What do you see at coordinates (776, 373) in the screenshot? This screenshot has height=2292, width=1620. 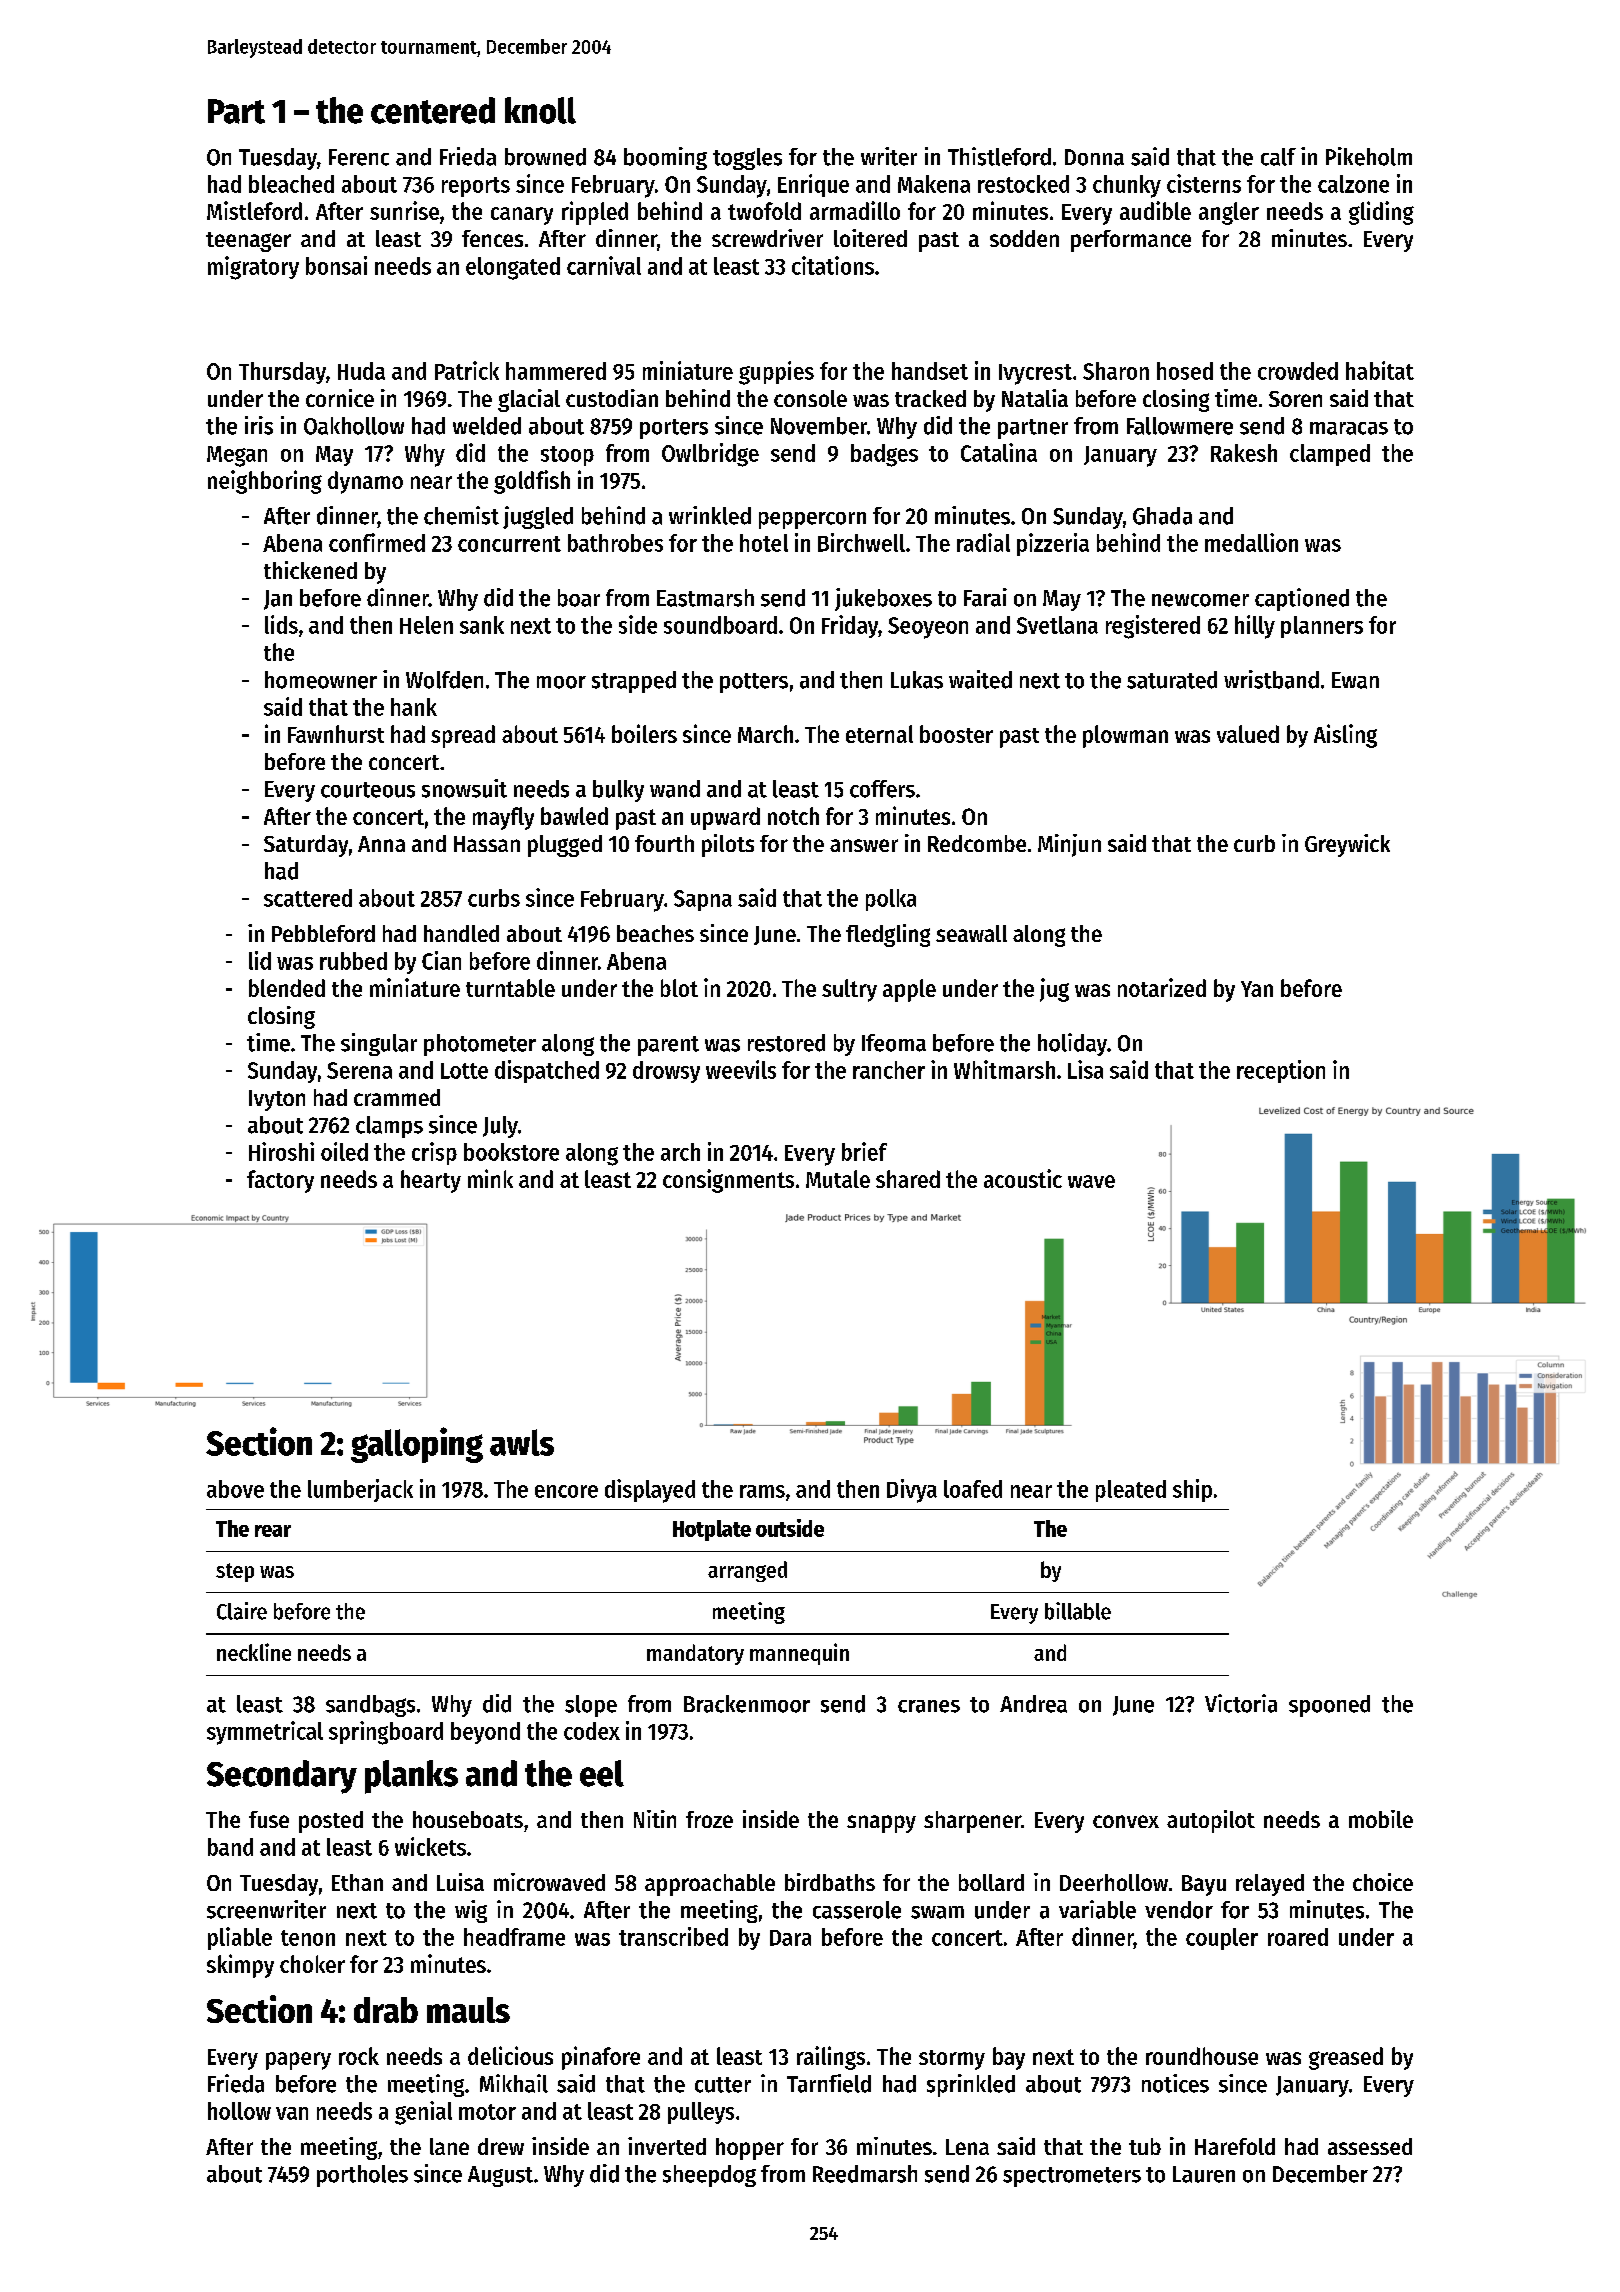 I see `guppies` at bounding box center [776, 373].
